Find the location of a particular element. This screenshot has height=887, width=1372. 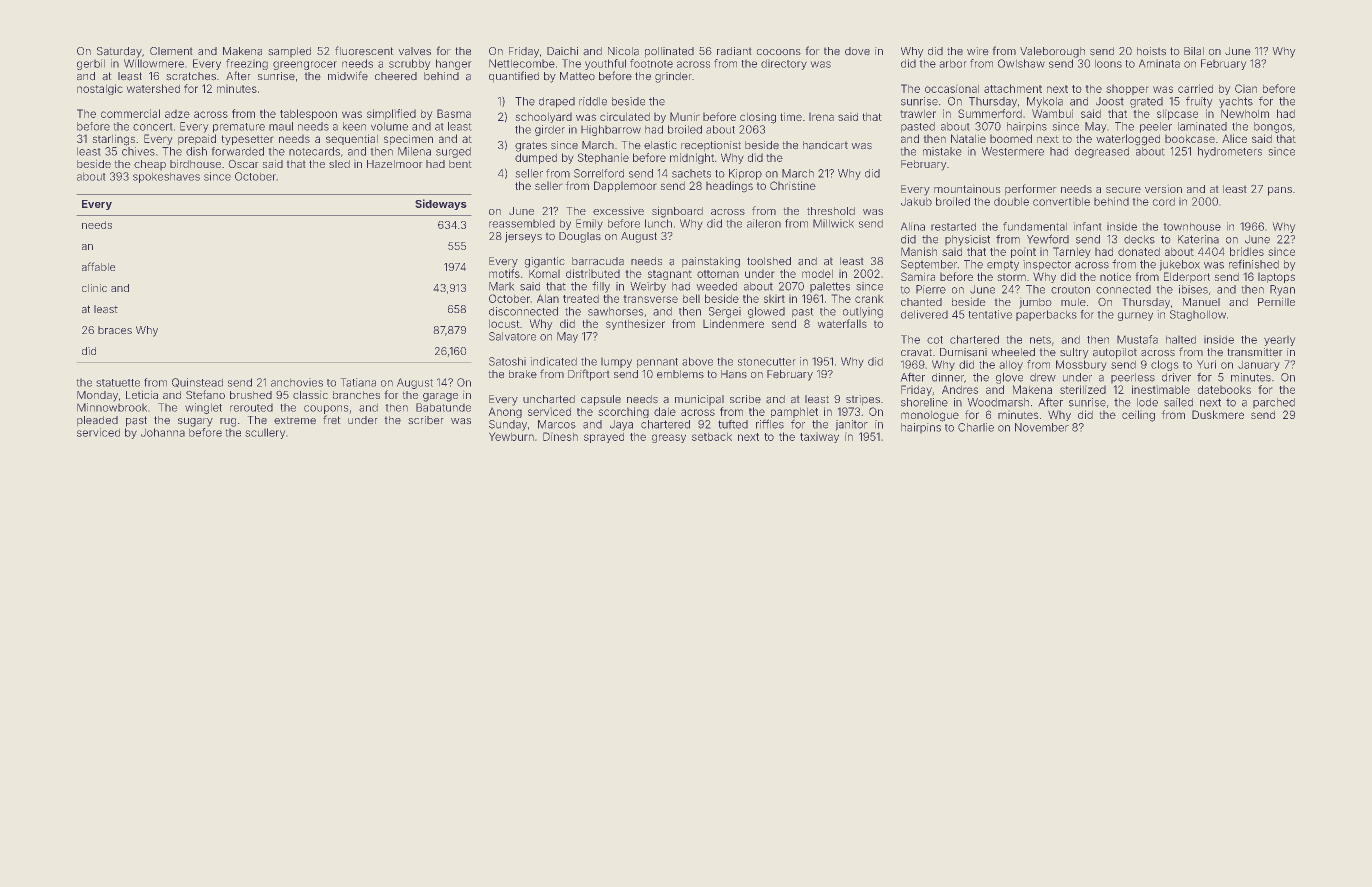

Staghollow is located at coordinates (1198, 315).
